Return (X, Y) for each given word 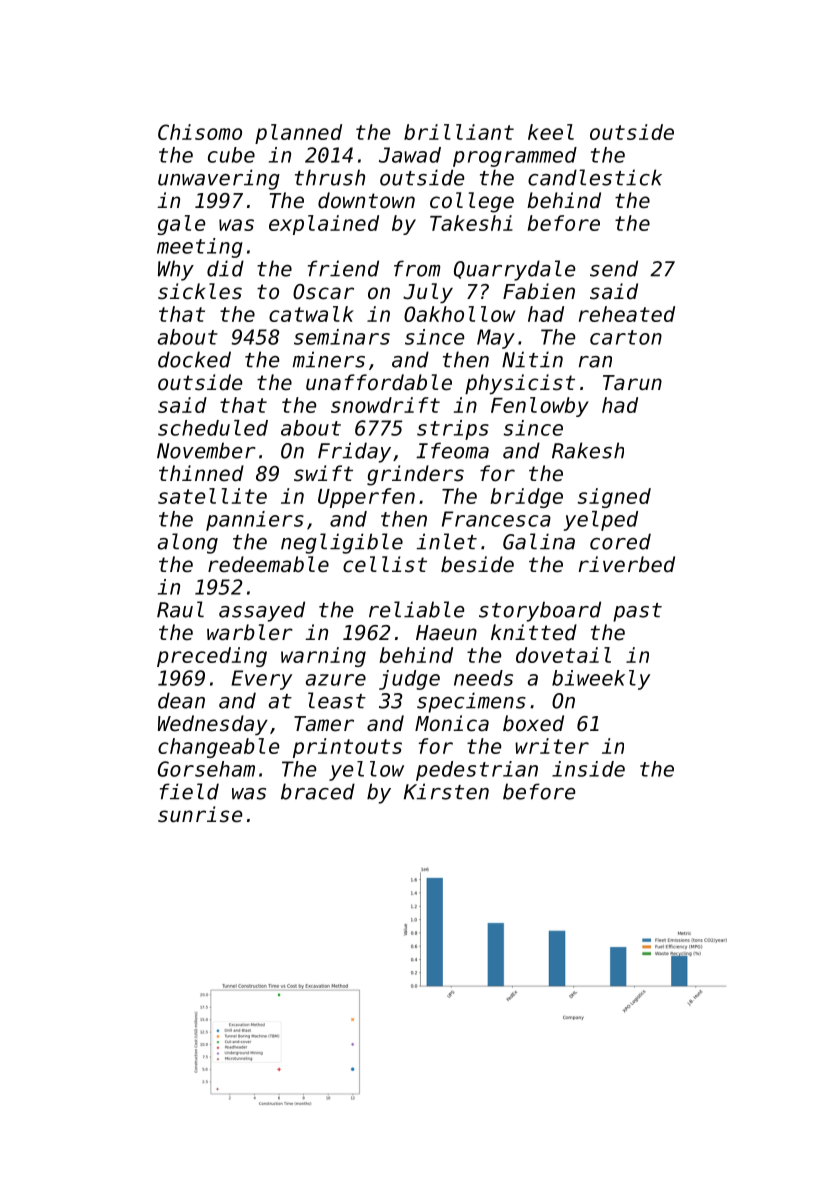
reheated (627, 314)
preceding (212, 657)
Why (176, 270)
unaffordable (379, 382)
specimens (471, 702)
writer (552, 746)
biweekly (601, 680)
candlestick (595, 177)
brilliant (459, 132)
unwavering (219, 179)
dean (181, 700)
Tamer (324, 724)
